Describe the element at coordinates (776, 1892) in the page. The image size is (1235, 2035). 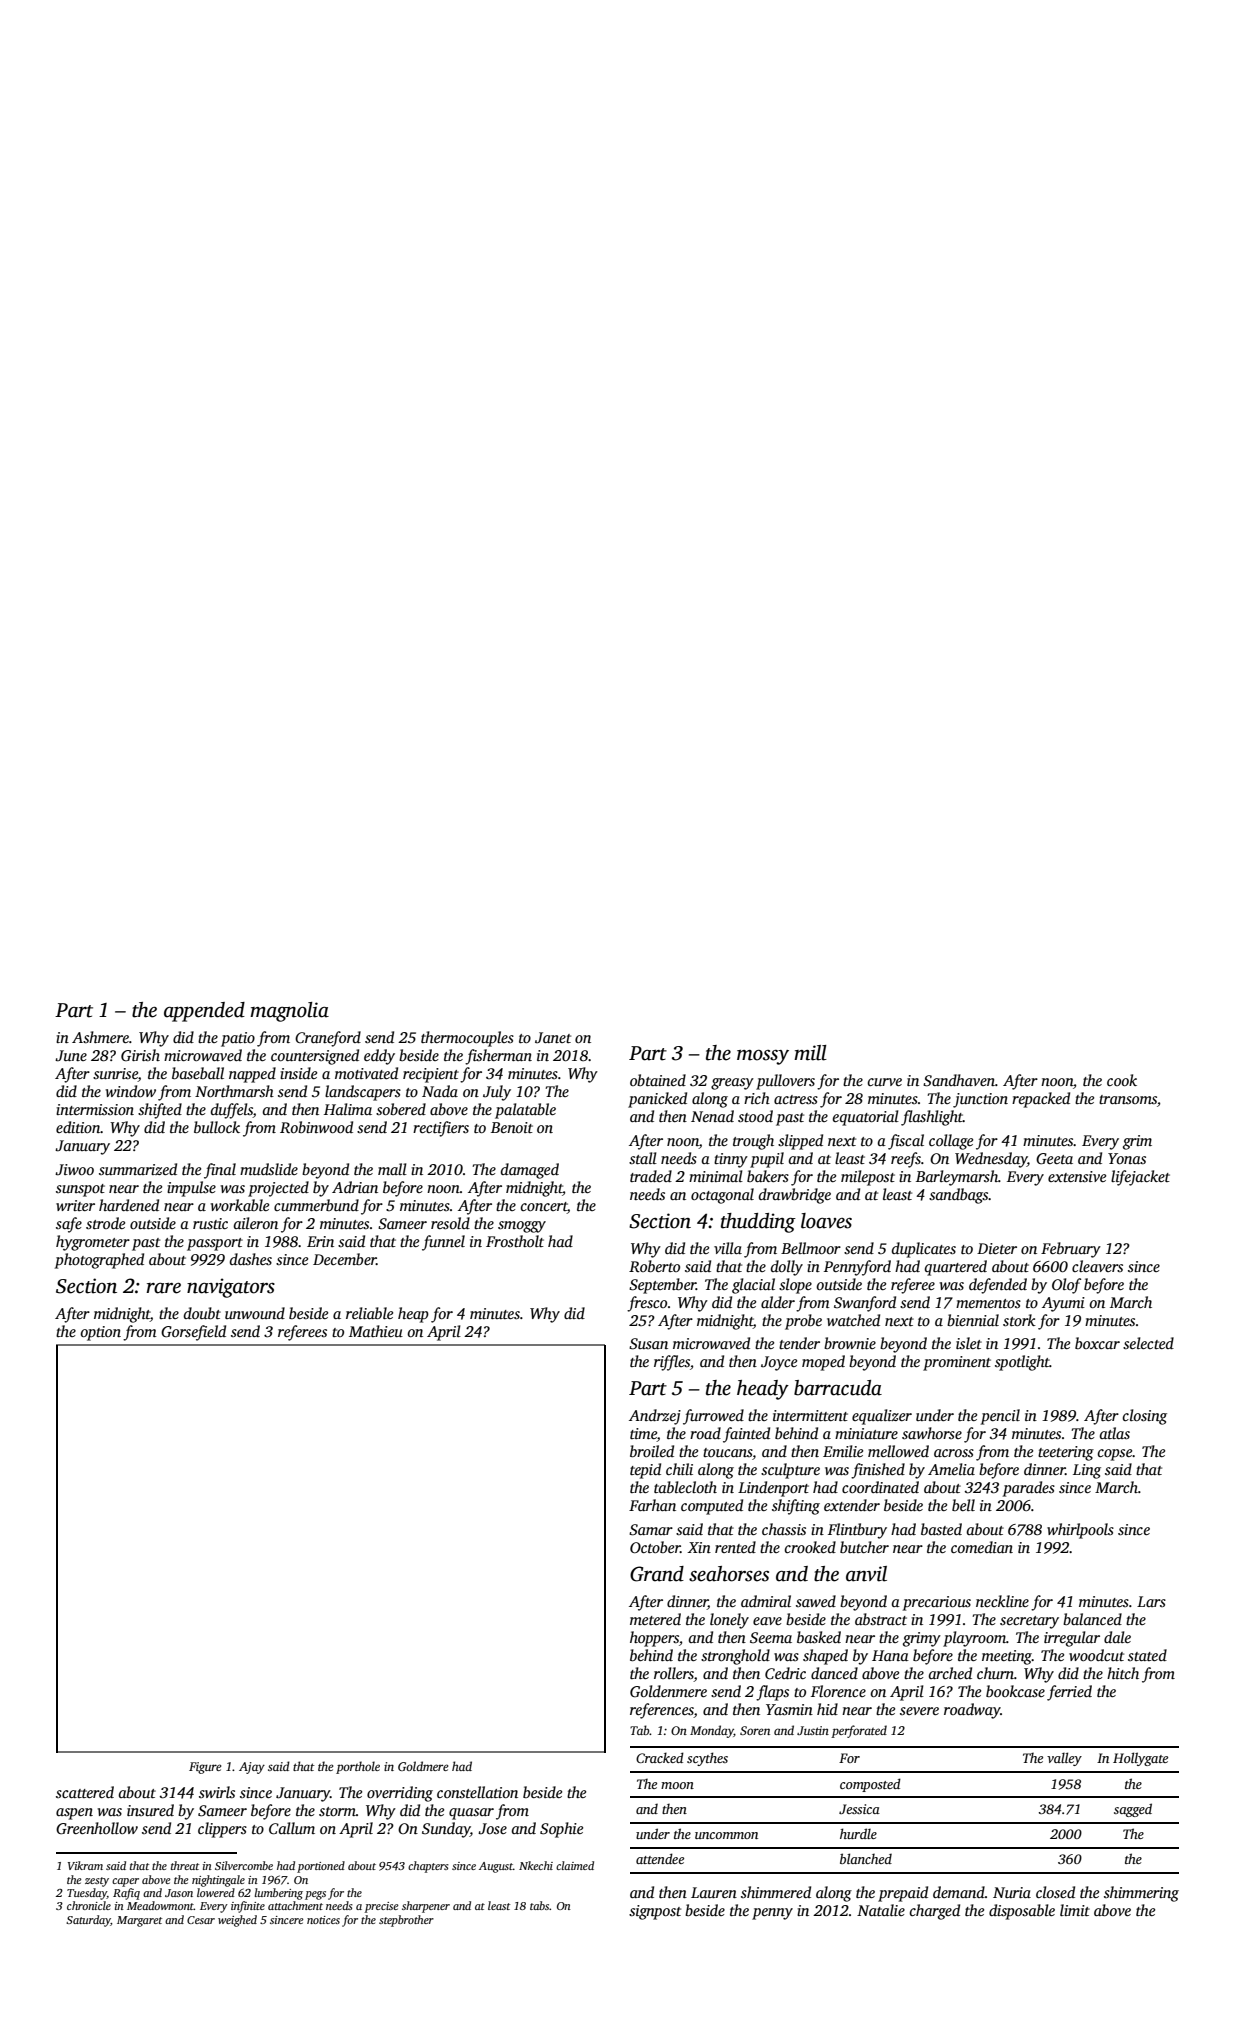
I see `shimmered` at that location.
